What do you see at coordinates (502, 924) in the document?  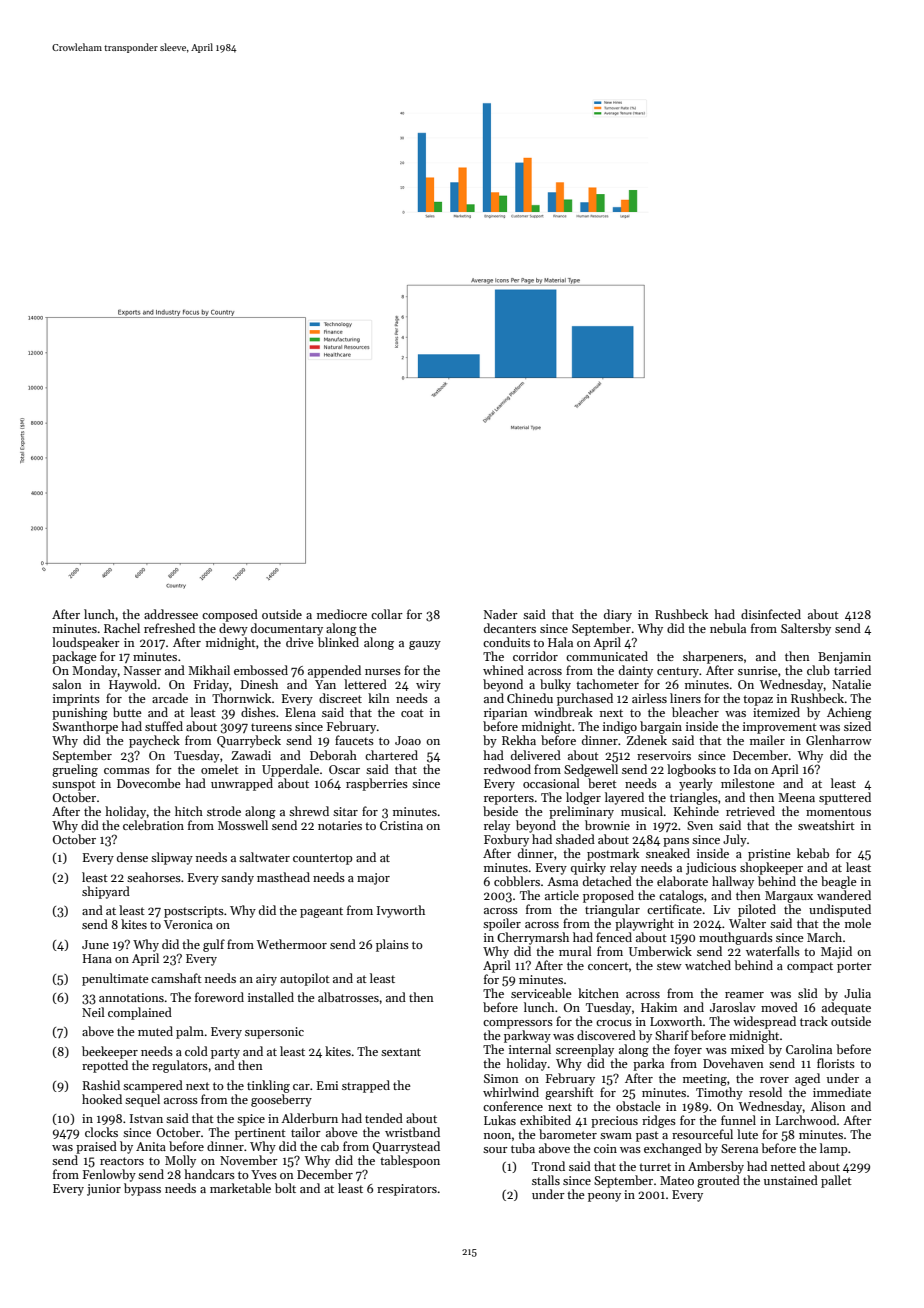 I see `spoiler` at bounding box center [502, 924].
